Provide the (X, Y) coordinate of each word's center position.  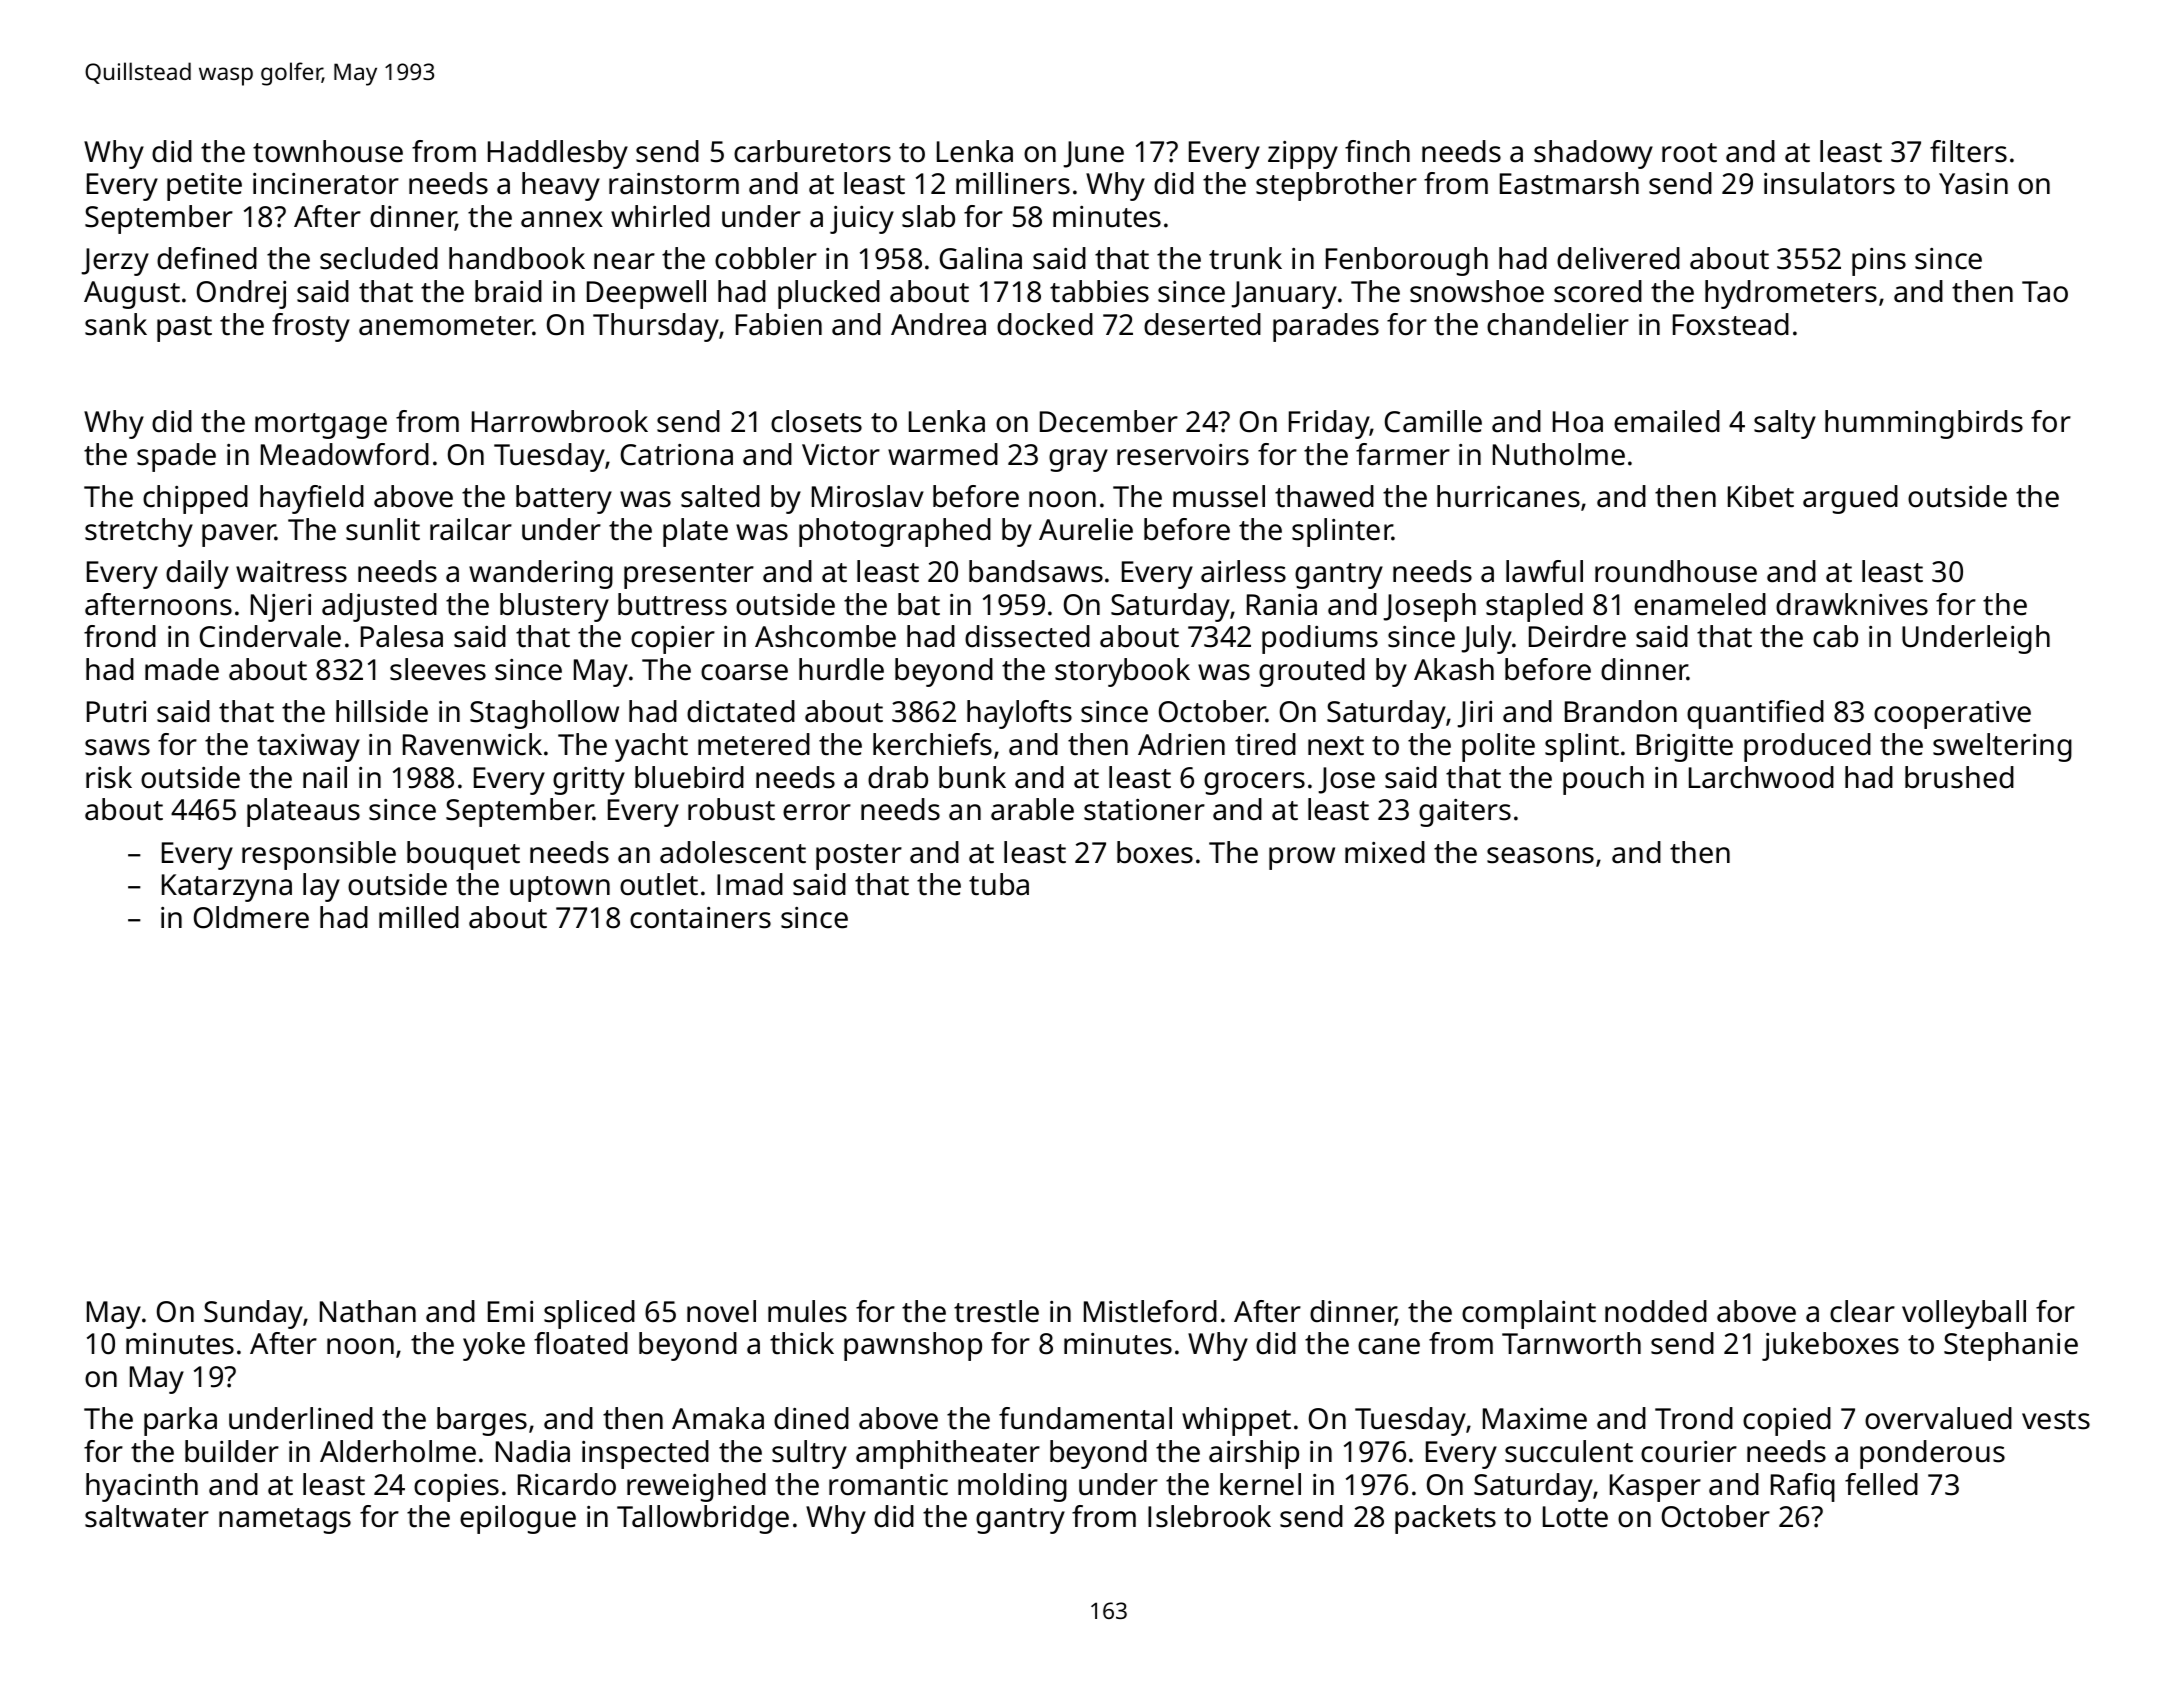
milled (419, 917)
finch (1377, 151)
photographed (895, 532)
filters (1968, 151)
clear (1862, 1311)
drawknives (1852, 604)
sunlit (383, 529)
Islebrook (1209, 1516)
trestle (996, 1311)
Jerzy (115, 262)
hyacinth (142, 1487)
